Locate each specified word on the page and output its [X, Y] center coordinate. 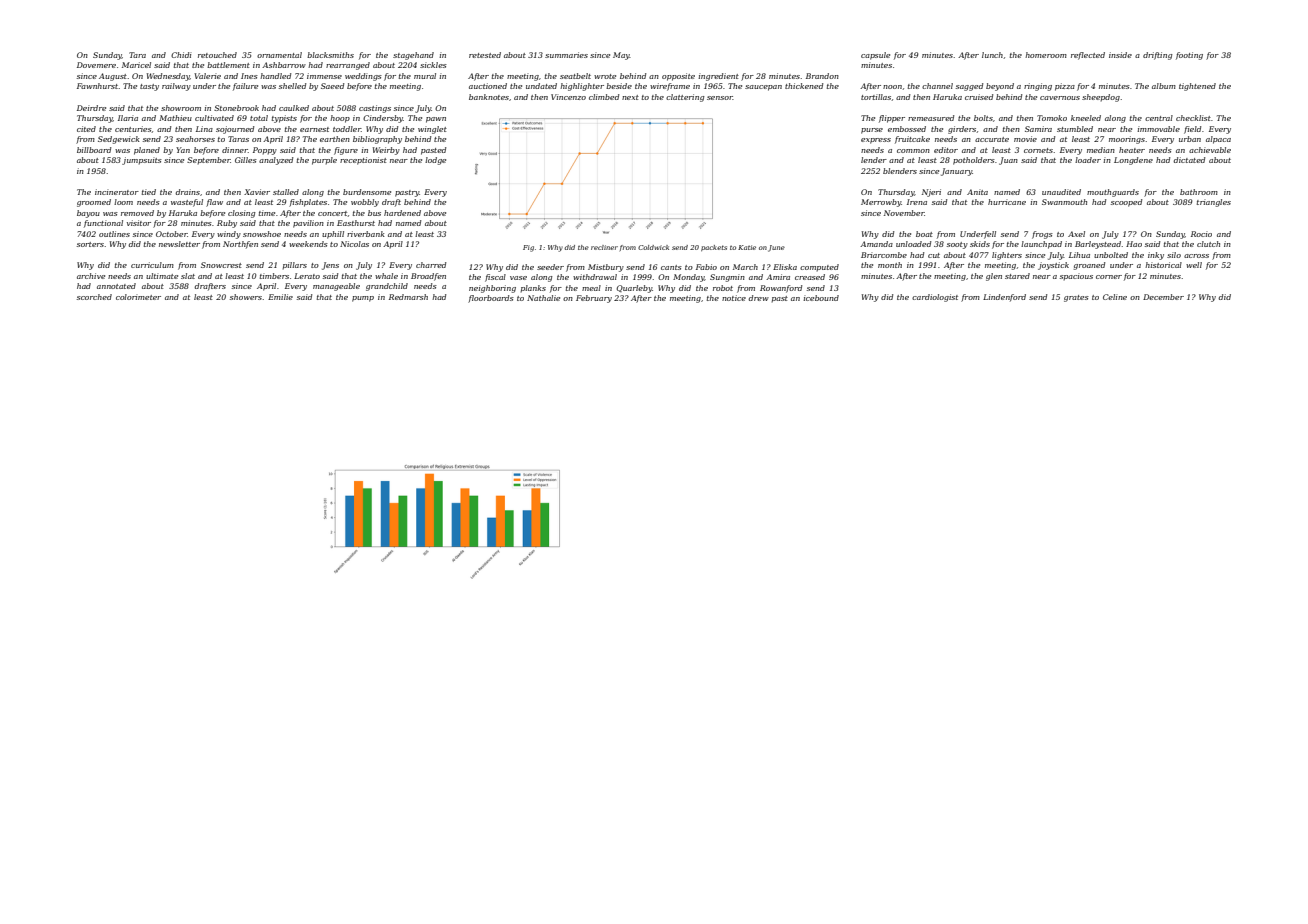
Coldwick [653, 247]
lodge [435, 161]
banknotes [489, 97]
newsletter [179, 244]
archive [91, 276]
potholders [974, 161]
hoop [340, 119]
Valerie [207, 76]
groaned [1089, 266]
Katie [747, 247]
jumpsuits [142, 161]
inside [1120, 55]
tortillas [876, 97]
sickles [433, 65]
